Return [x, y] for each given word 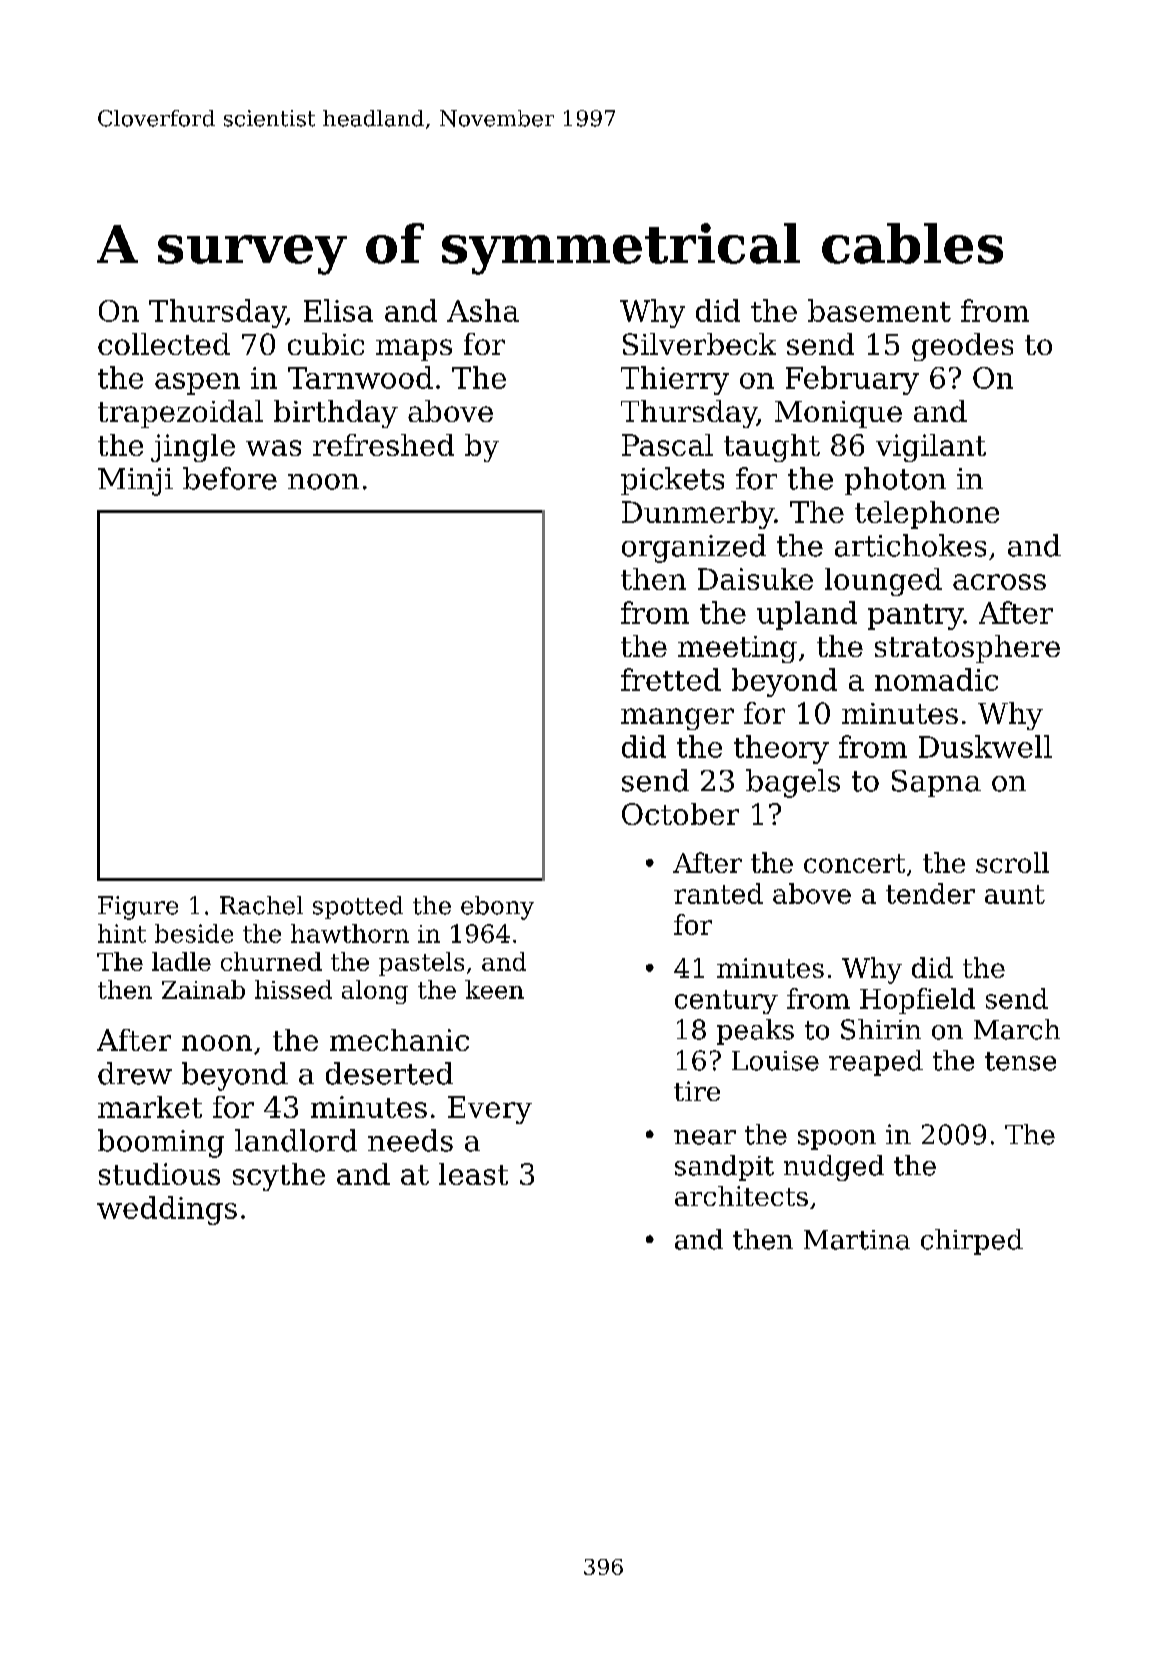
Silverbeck [699, 344]
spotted [358, 907]
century [726, 1002]
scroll [1012, 862]
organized [694, 548]
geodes [962, 347]
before [230, 478]
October [680, 814]
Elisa [338, 310]
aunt [1015, 894]
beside [194, 933]
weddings [167, 1210]
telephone [927, 515]
